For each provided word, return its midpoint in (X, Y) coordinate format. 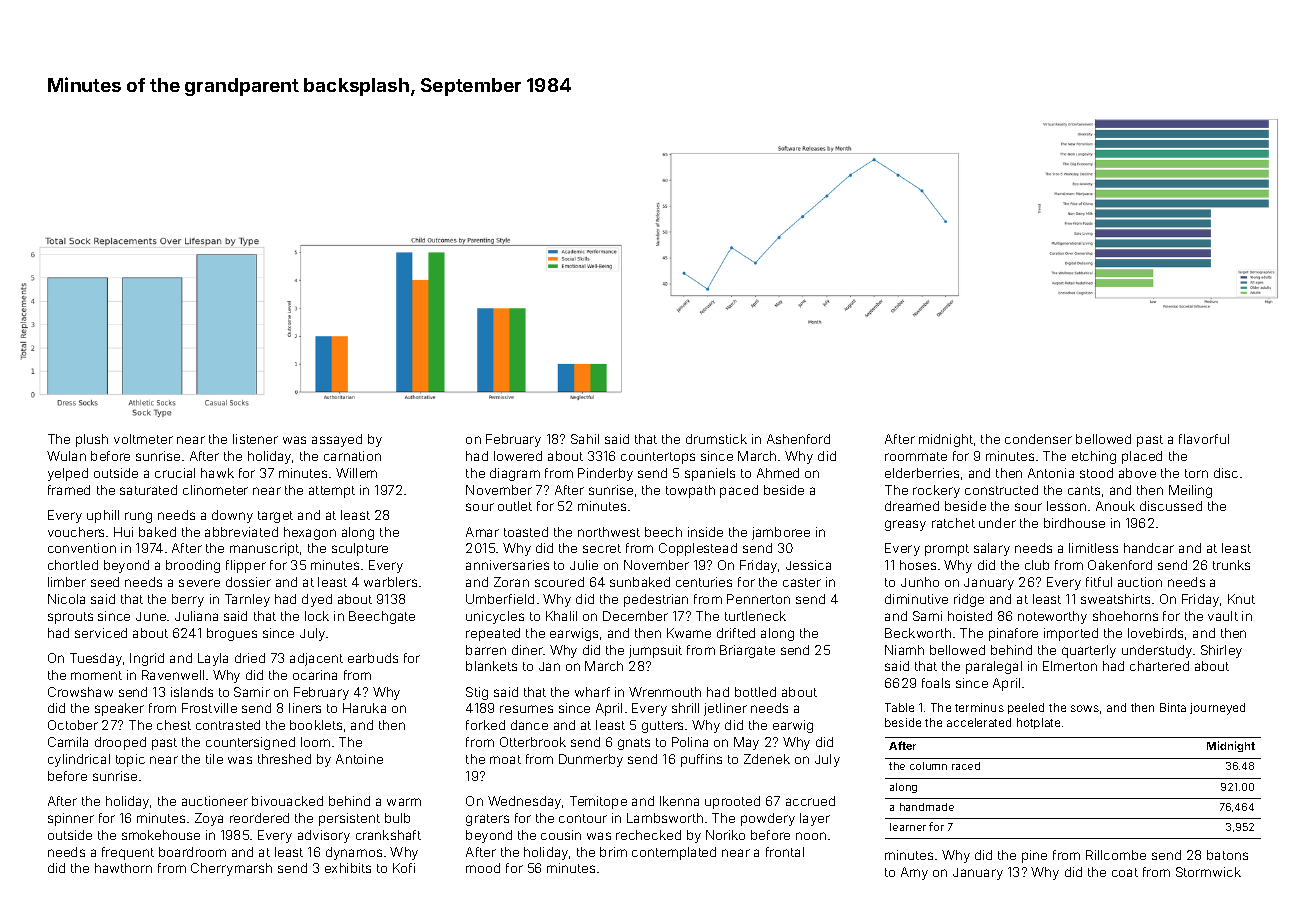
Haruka (364, 708)
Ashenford (798, 439)
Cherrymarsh (231, 869)
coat (1125, 872)
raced (966, 766)
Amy (914, 873)
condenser (1038, 439)
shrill (685, 708)
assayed (337, 440)
